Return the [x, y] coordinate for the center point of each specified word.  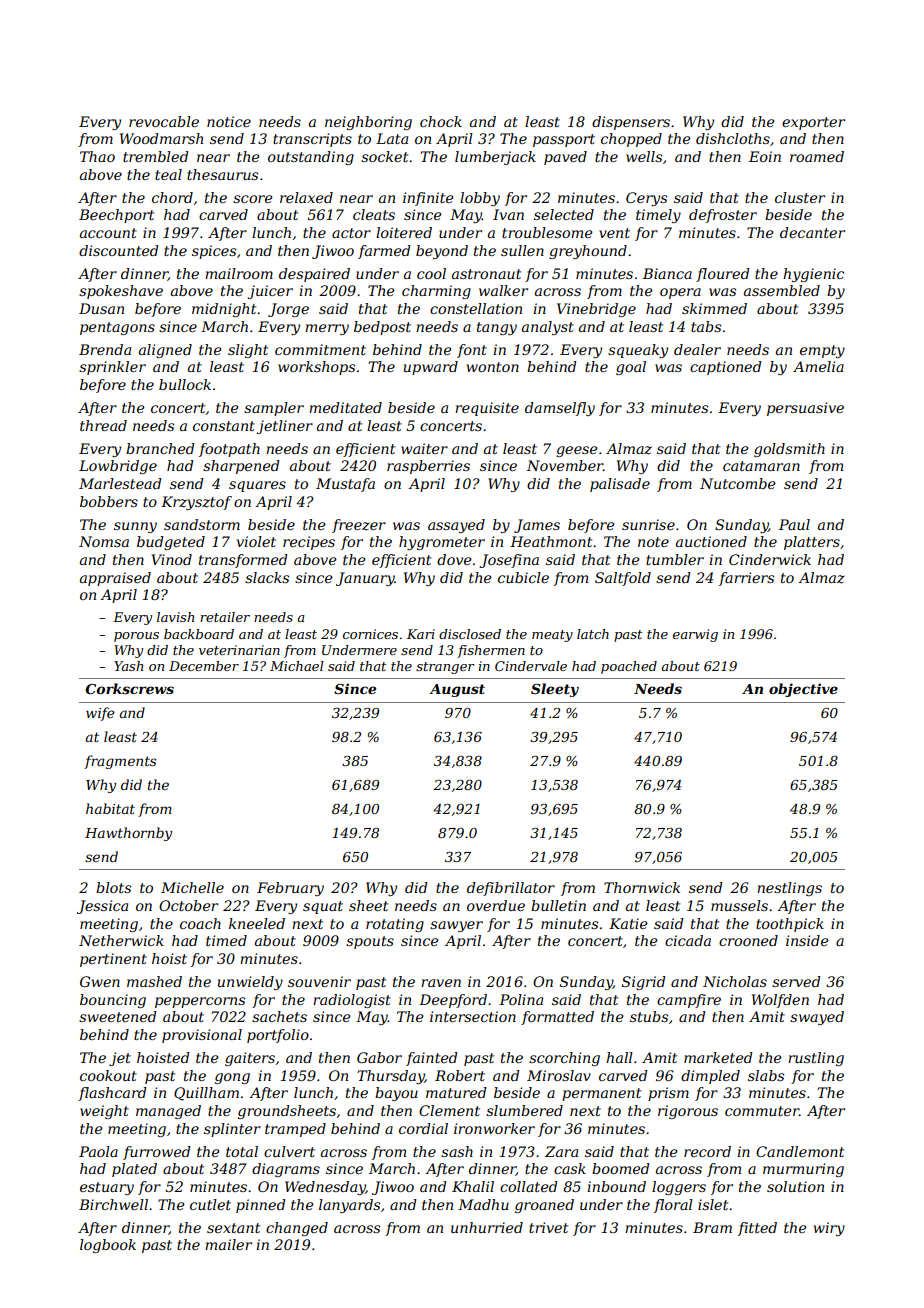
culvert [289, 1151]
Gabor [379, 1057]
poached [629, 667]
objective [803, 690]
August [457, 690]
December [204, 666]
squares [257, 486]
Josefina [509, 561]
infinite [428, 199]
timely [658, 216]
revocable [164, 121]
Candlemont [800, 1151]
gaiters [250, 1059]
